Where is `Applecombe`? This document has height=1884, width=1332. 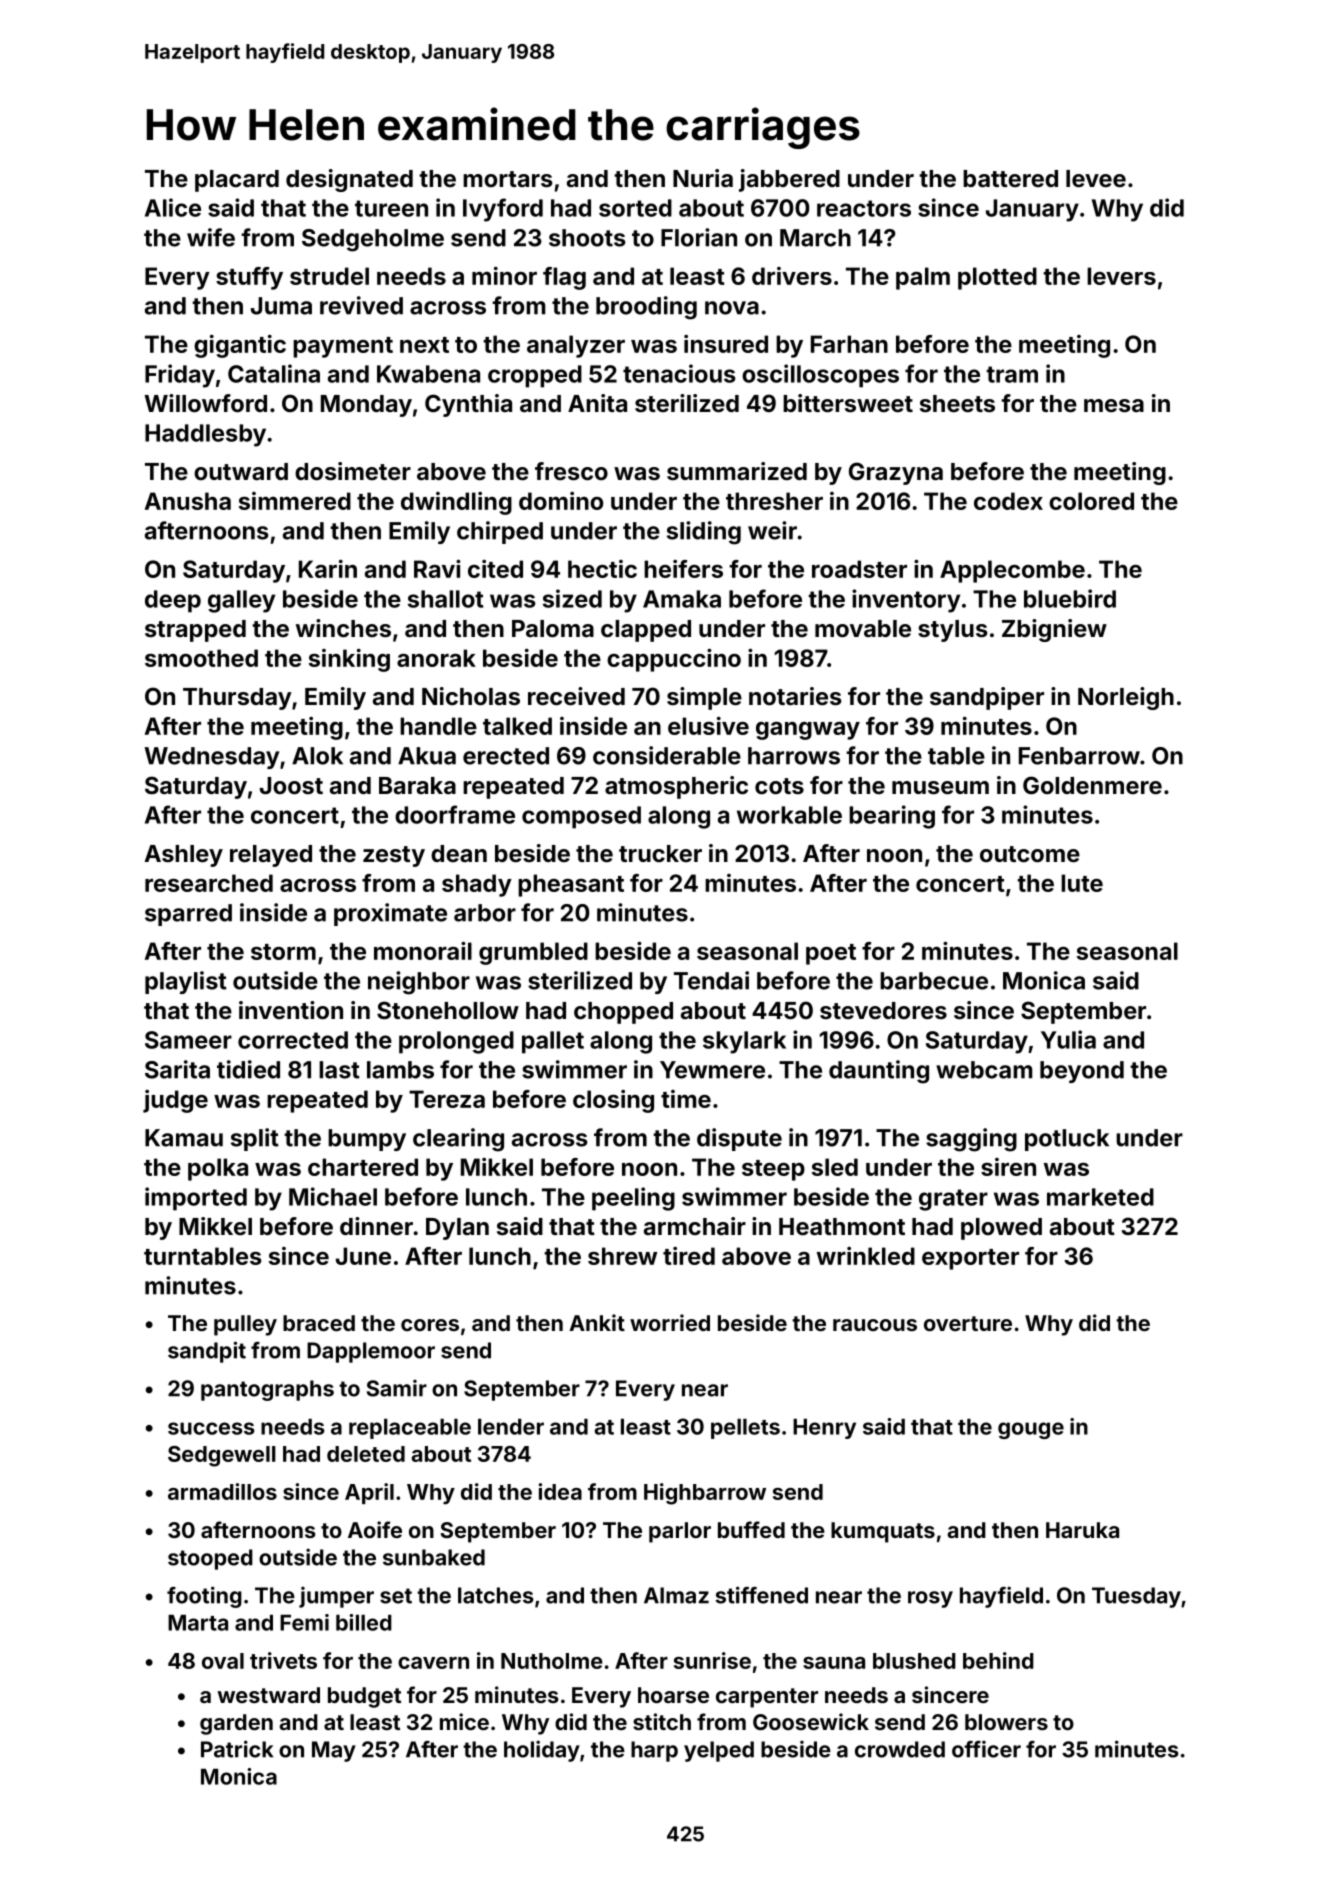 Applecombe is located at coordinates (1012, 571).
